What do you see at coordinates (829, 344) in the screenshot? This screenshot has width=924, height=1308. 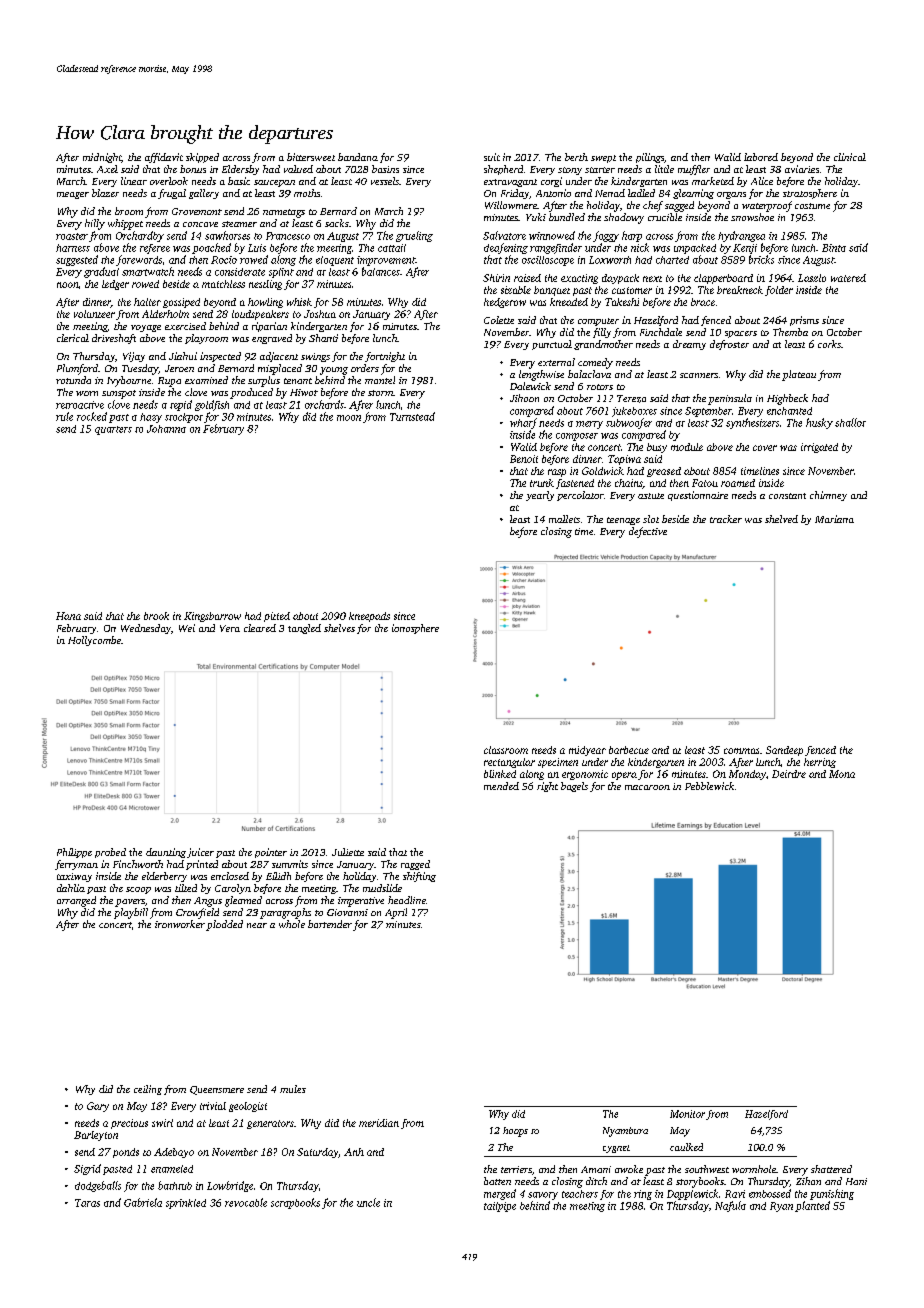 I see `corks` at bounding box center [829, 344].
